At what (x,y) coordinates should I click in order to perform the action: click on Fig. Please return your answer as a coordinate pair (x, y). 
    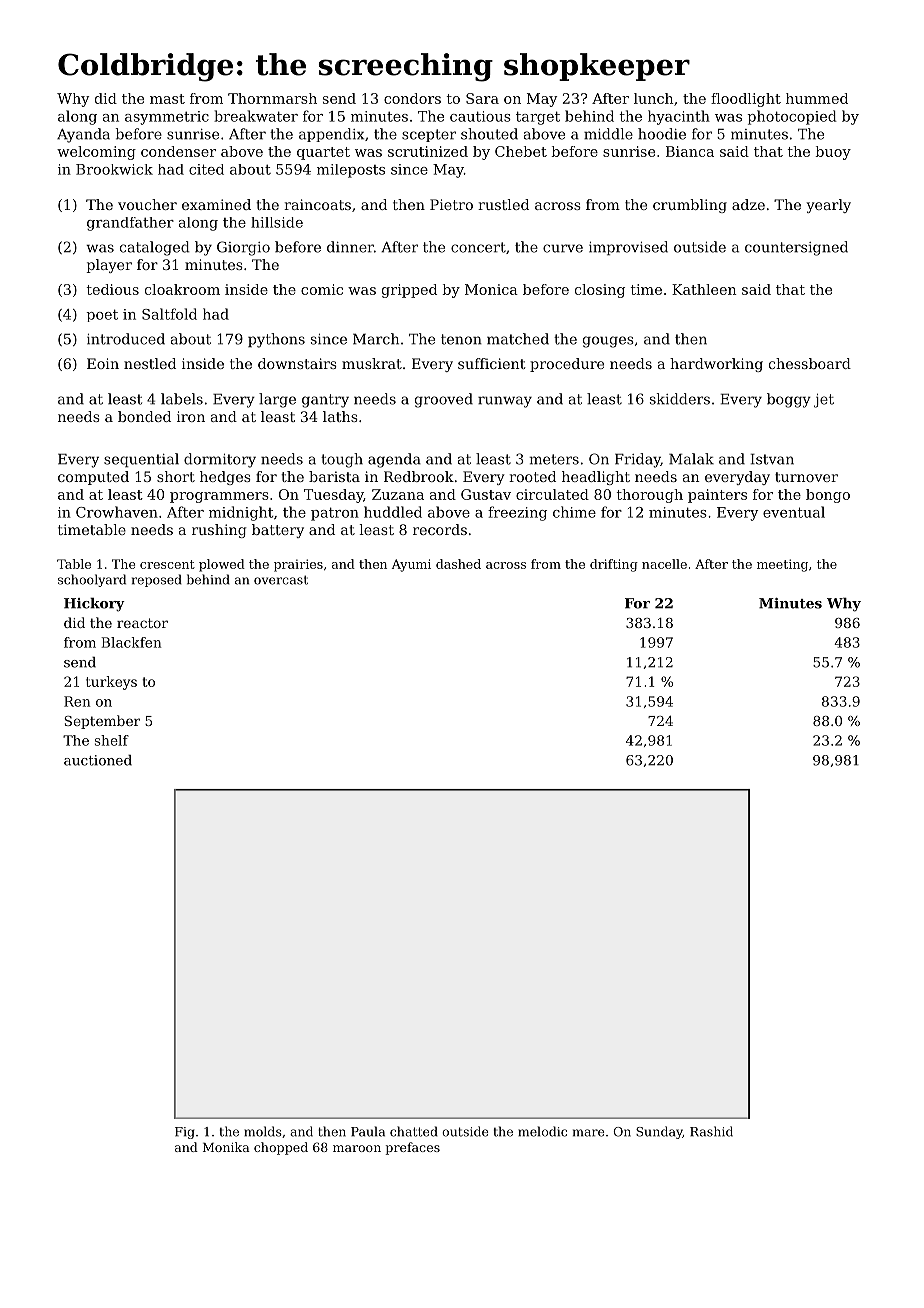
    Looking at the image, I should click on (184, 1133).
